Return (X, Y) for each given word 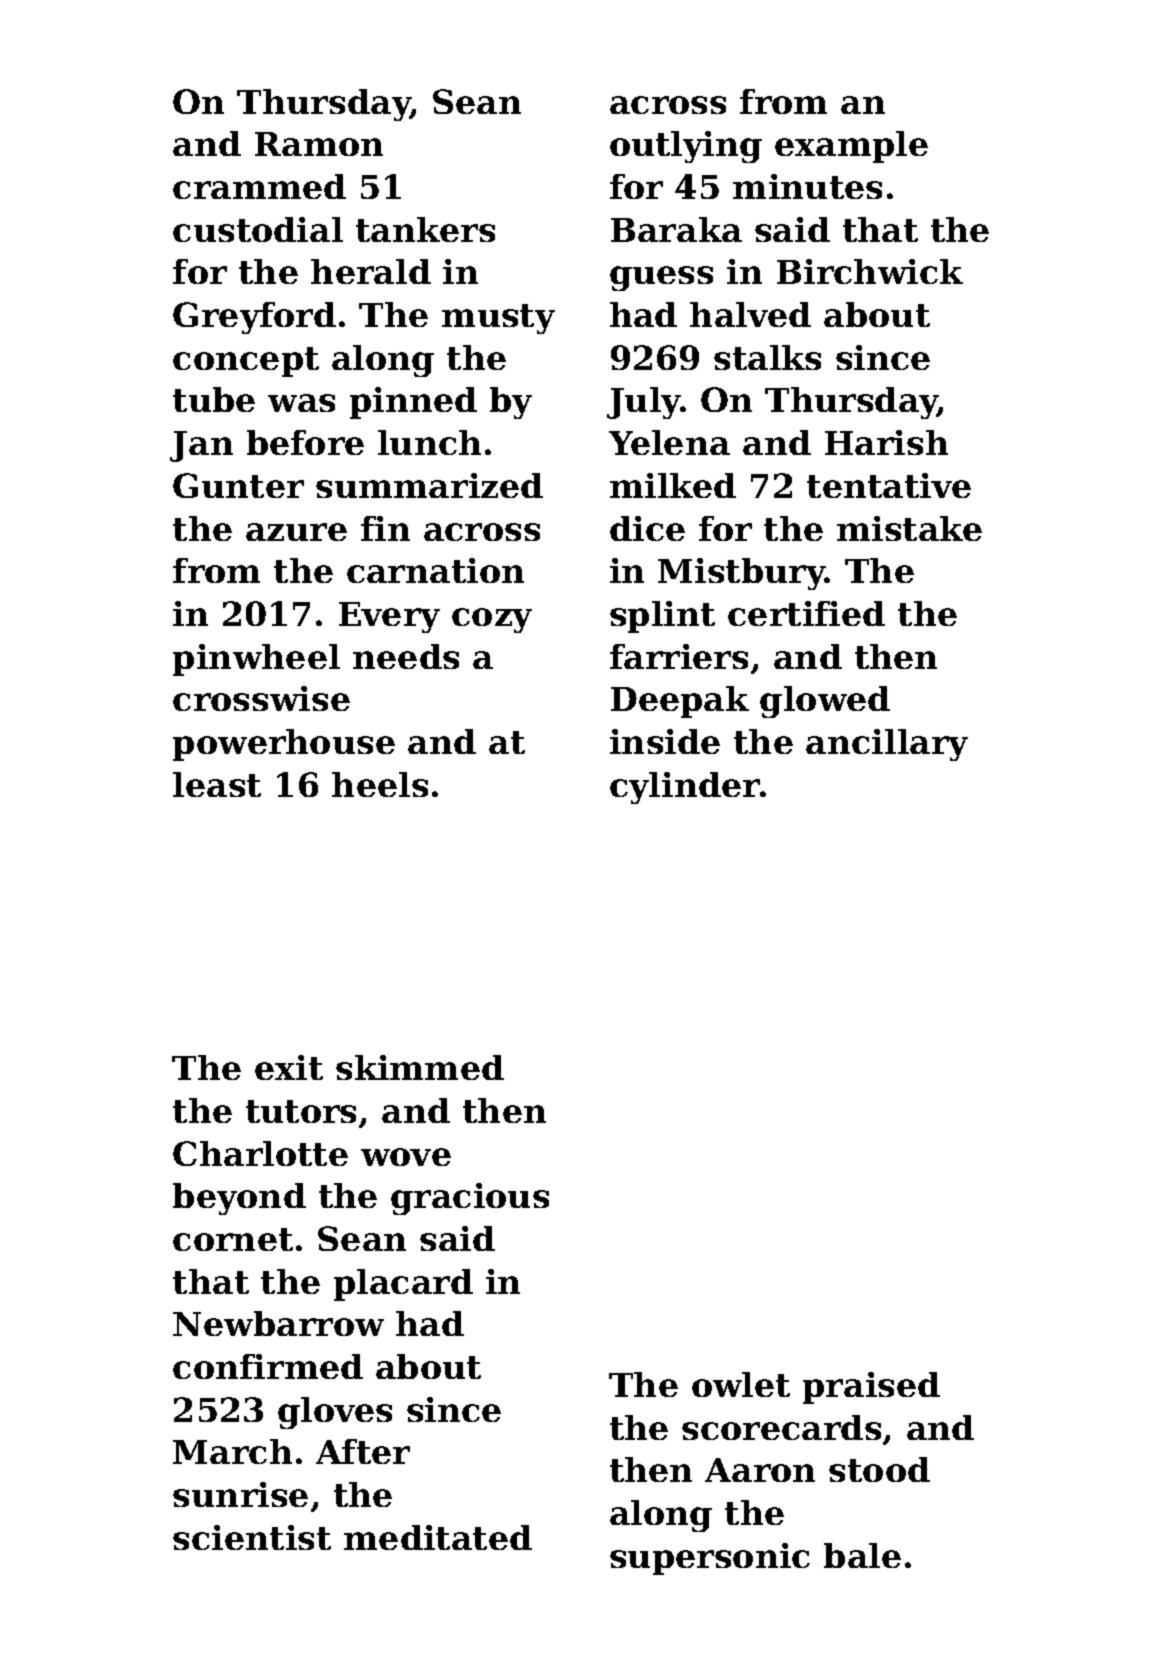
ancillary (887, 745)
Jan (201, 446)
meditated (438, 1537)
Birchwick (870, 271)
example (851, 147)
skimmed (420, 1067)
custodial (258, 229)
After (363, 1451)
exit (289, 1067)
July (644, 403)
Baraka (676, 229)
